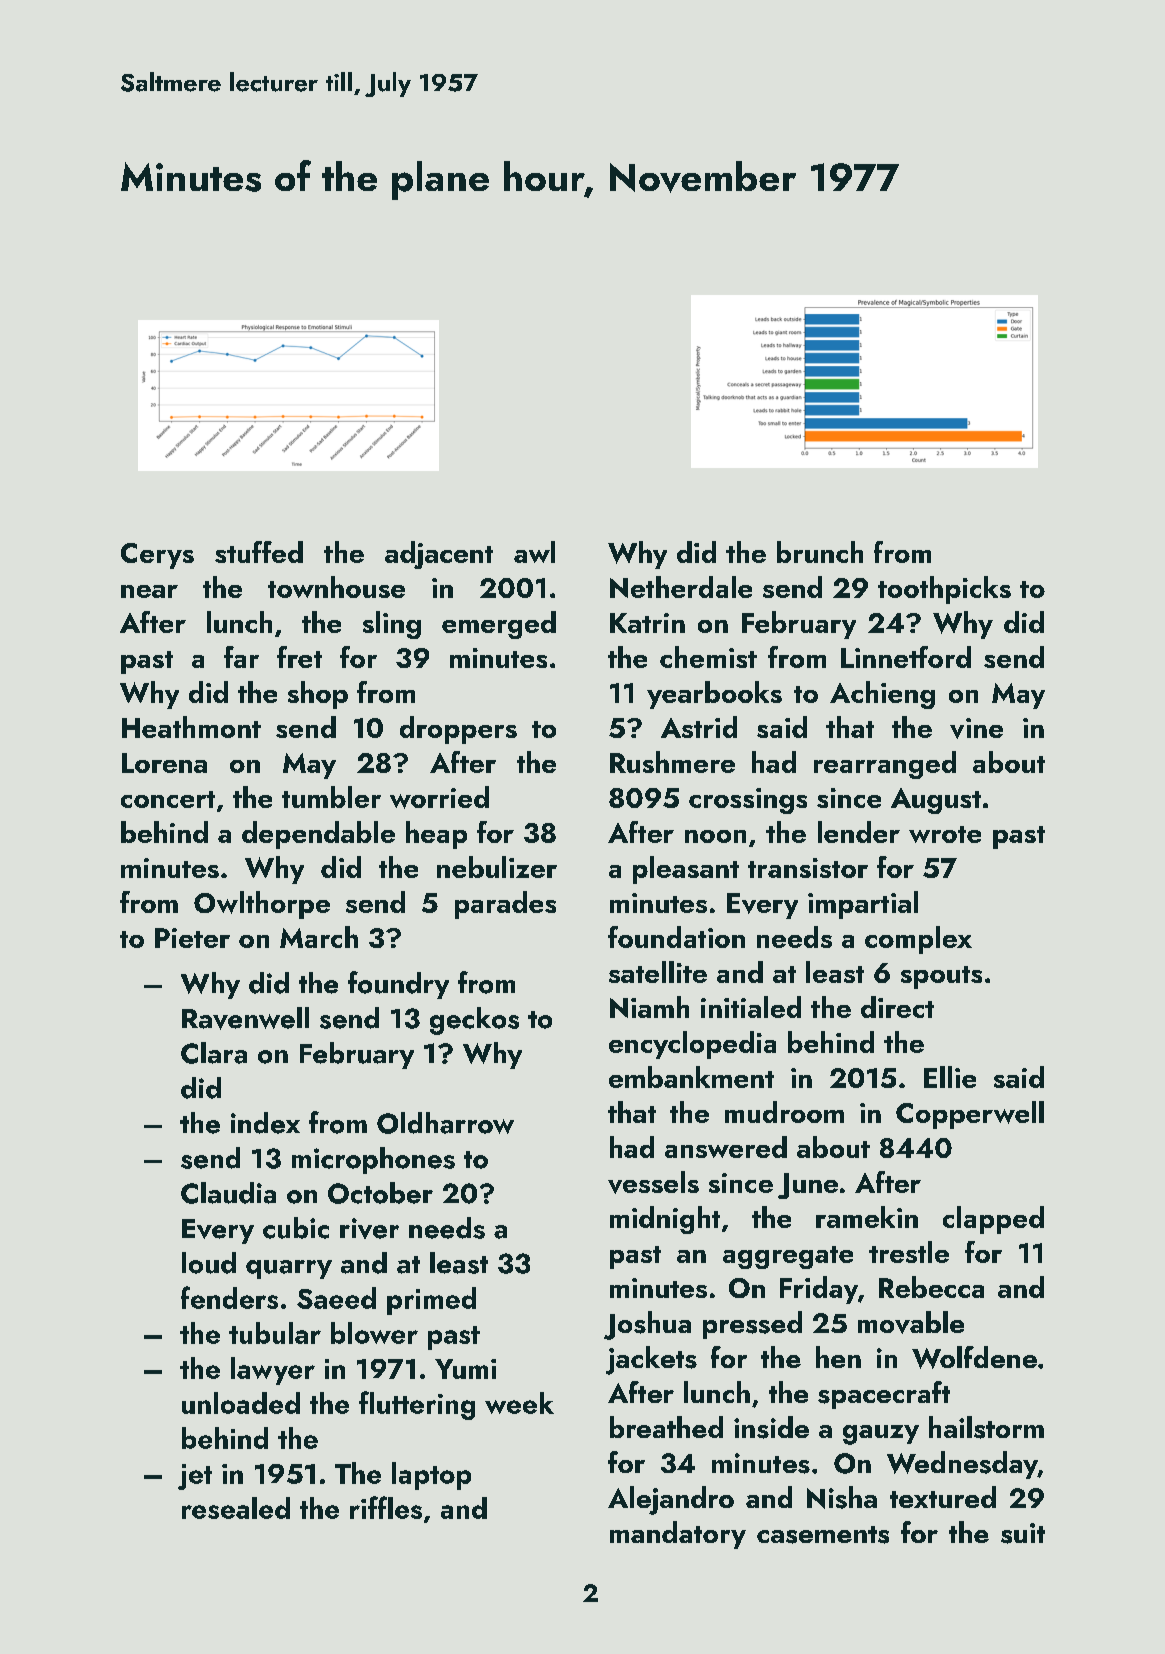 The image size is (1165, 1654). Describe the element at coordinates (392, 625) in the screenshot. I see `sling` at that location.
